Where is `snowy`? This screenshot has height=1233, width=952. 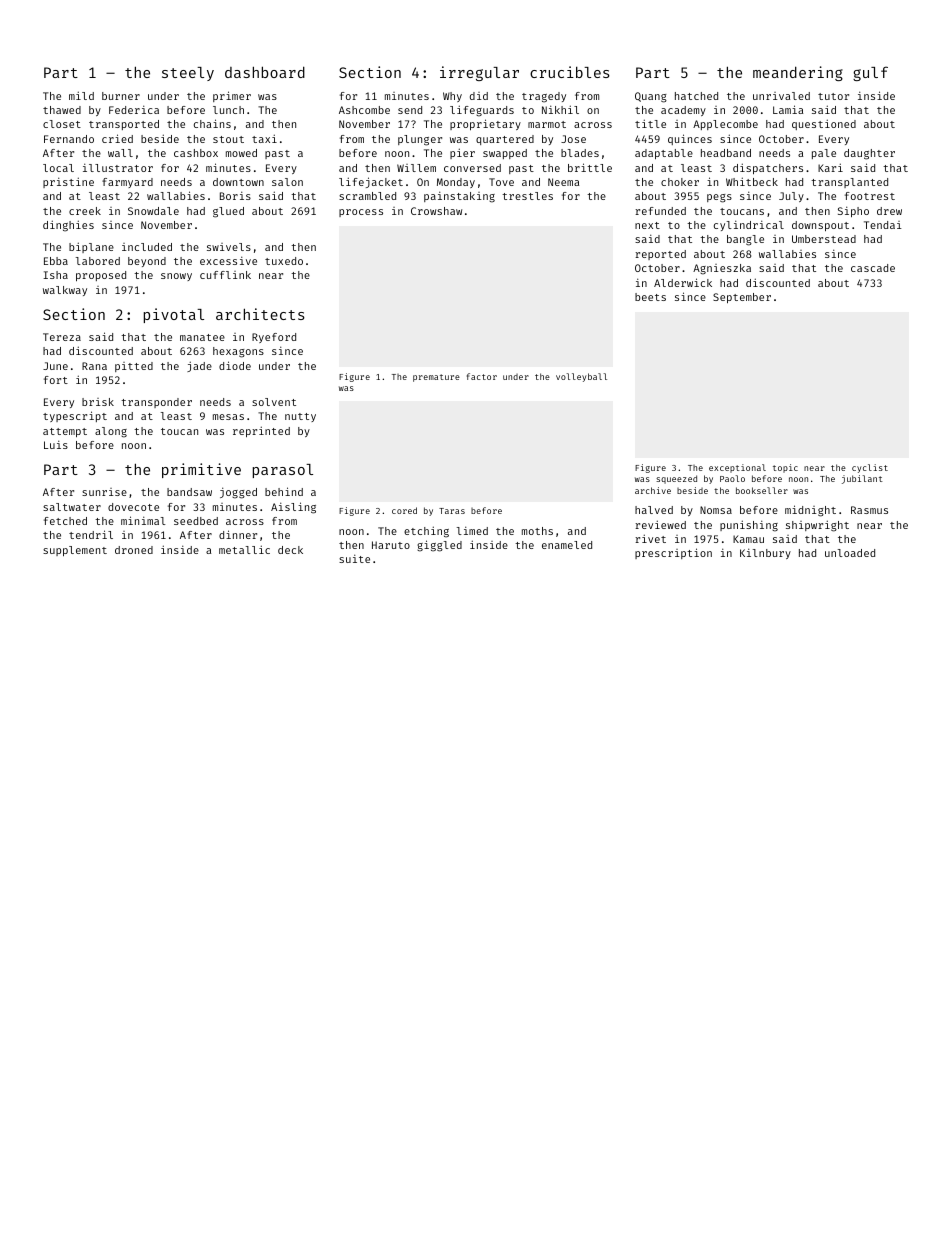 snowy is located at coordinates (176, 277).
